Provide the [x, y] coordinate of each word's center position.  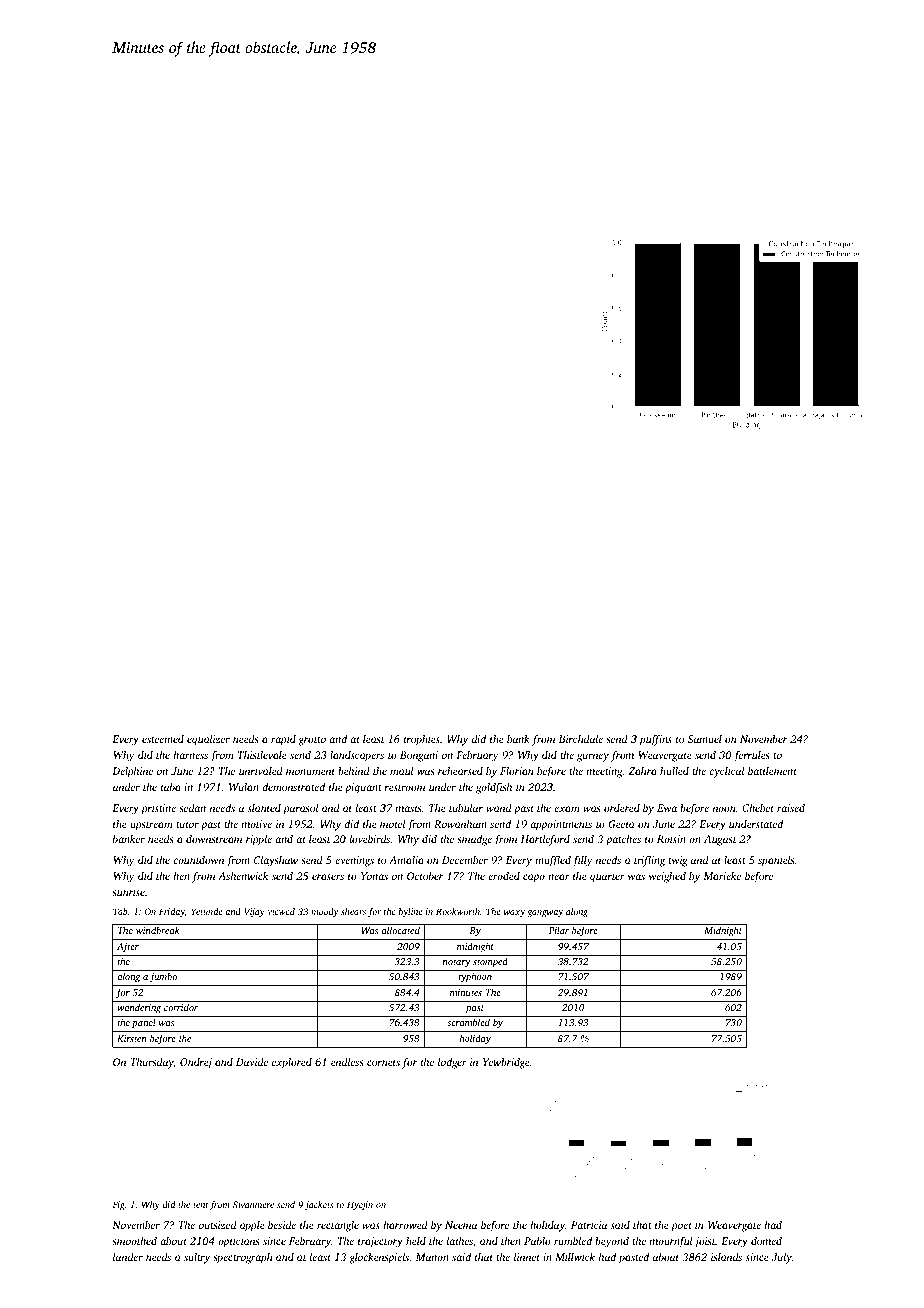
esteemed [163, 739]
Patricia [589, 1225]
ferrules [751, 756]
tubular [466, 808]
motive [257, 824]
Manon [432, 1257]
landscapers [357, 756]
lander [128, 1257]
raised [791, 807]
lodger [452, 1063]
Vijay [254, 912]
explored [292, 1063]
